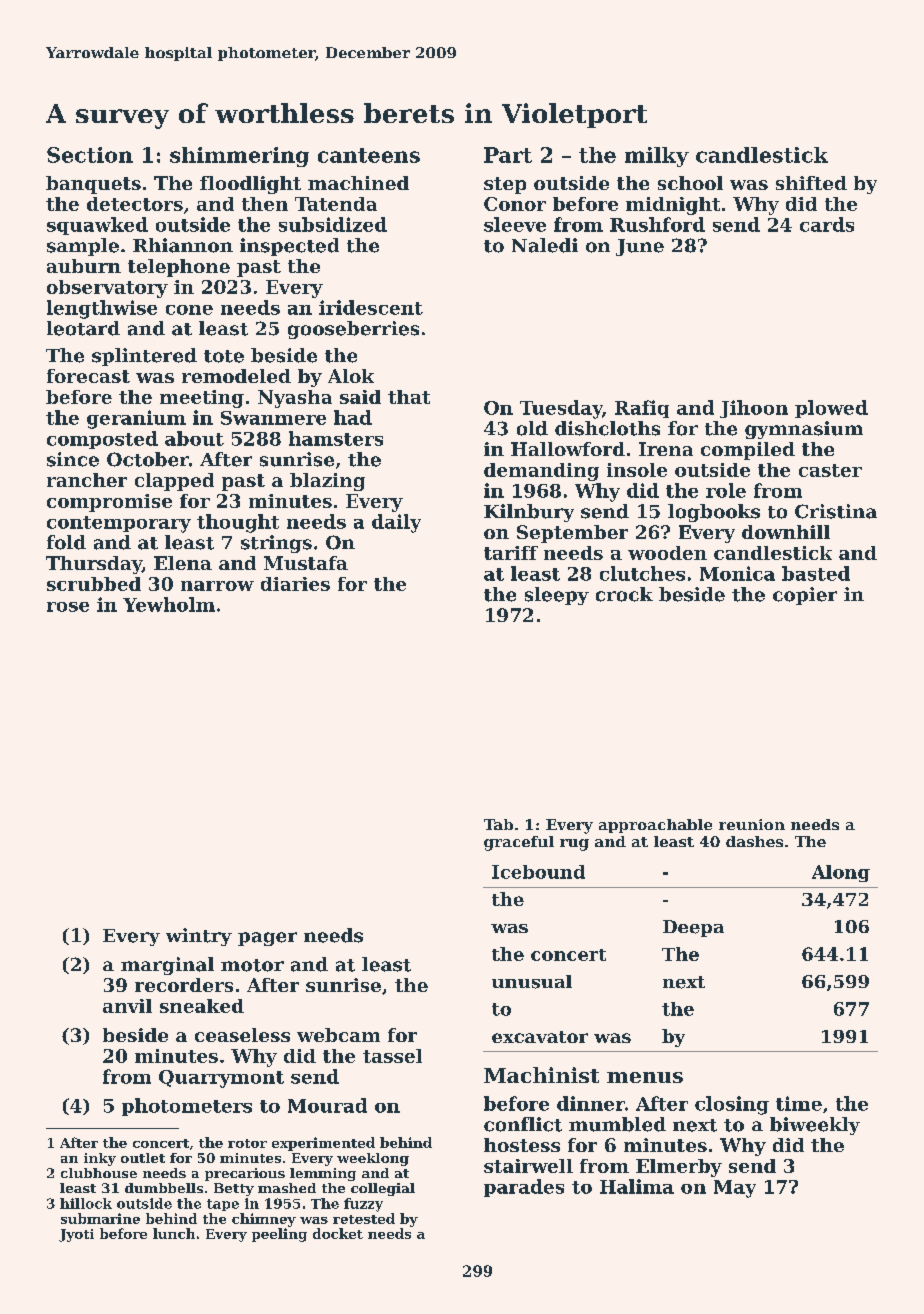 The width and height of the screenshot is (924, 1314). Describe the element at coordinates (396, 523) in the screenshot. I see `daily` at that location.
